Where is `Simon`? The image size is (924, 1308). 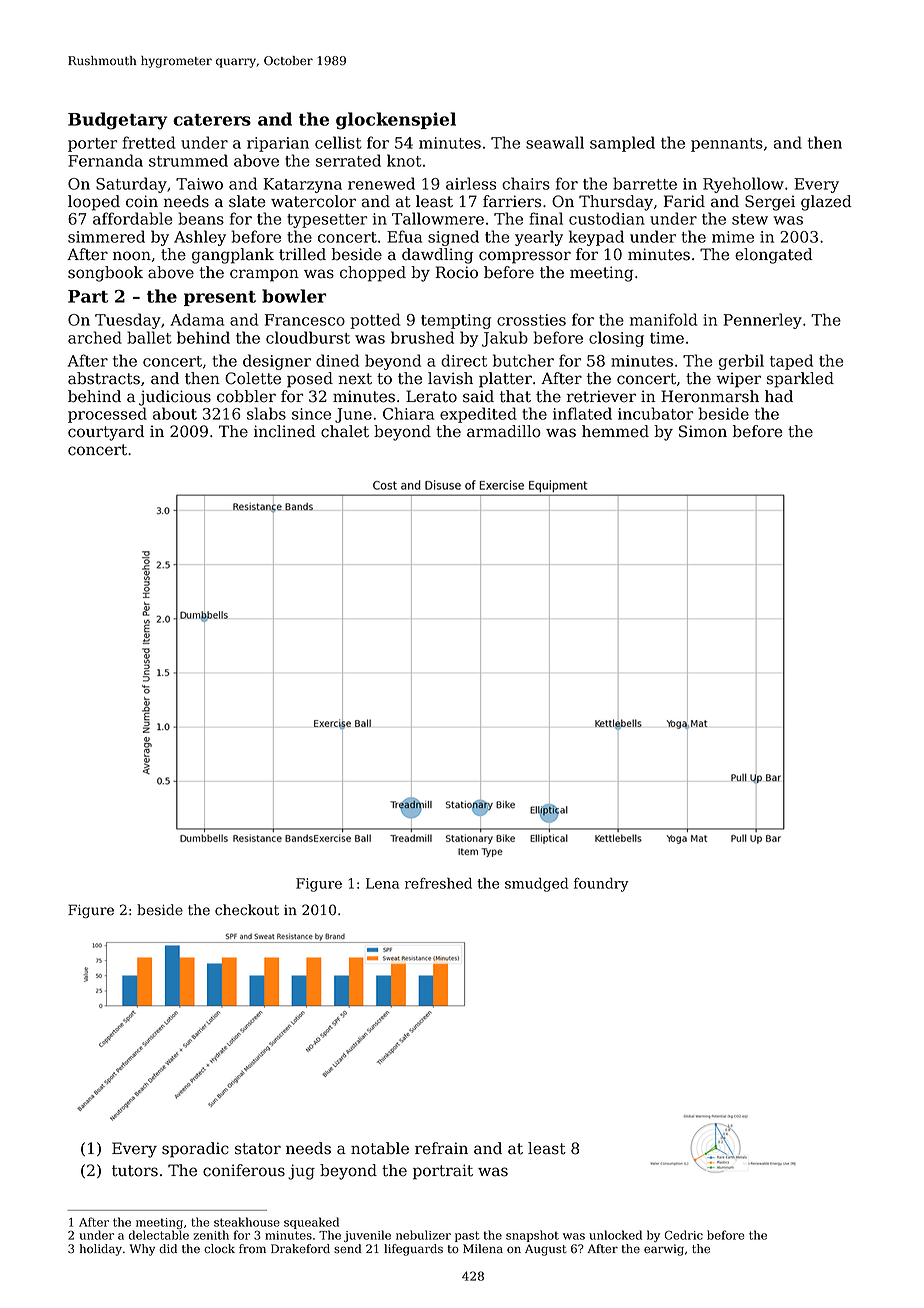
Simon is located at coordinates (703, 431).
